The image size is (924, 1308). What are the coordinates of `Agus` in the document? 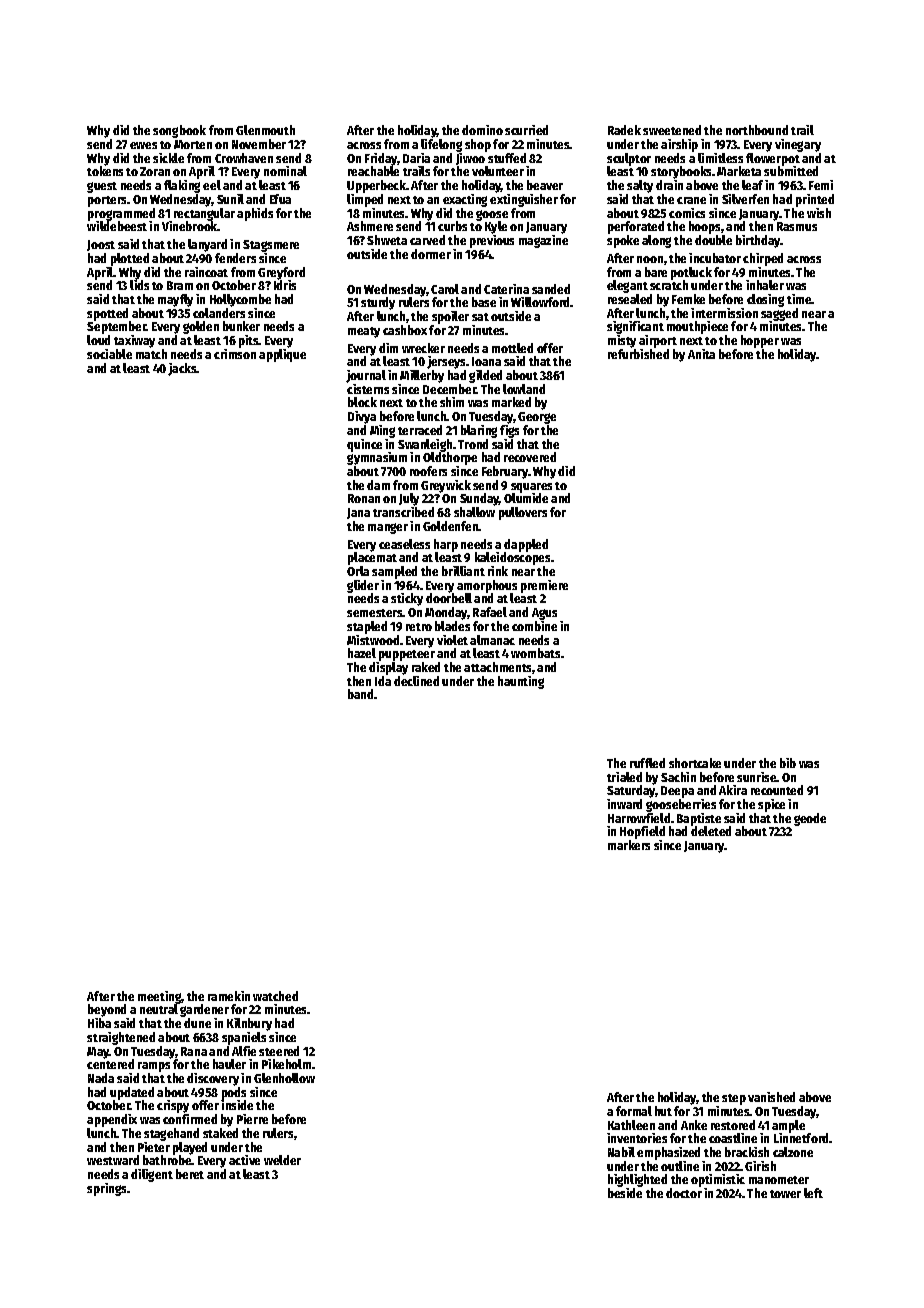 It's located at (544, 614).
